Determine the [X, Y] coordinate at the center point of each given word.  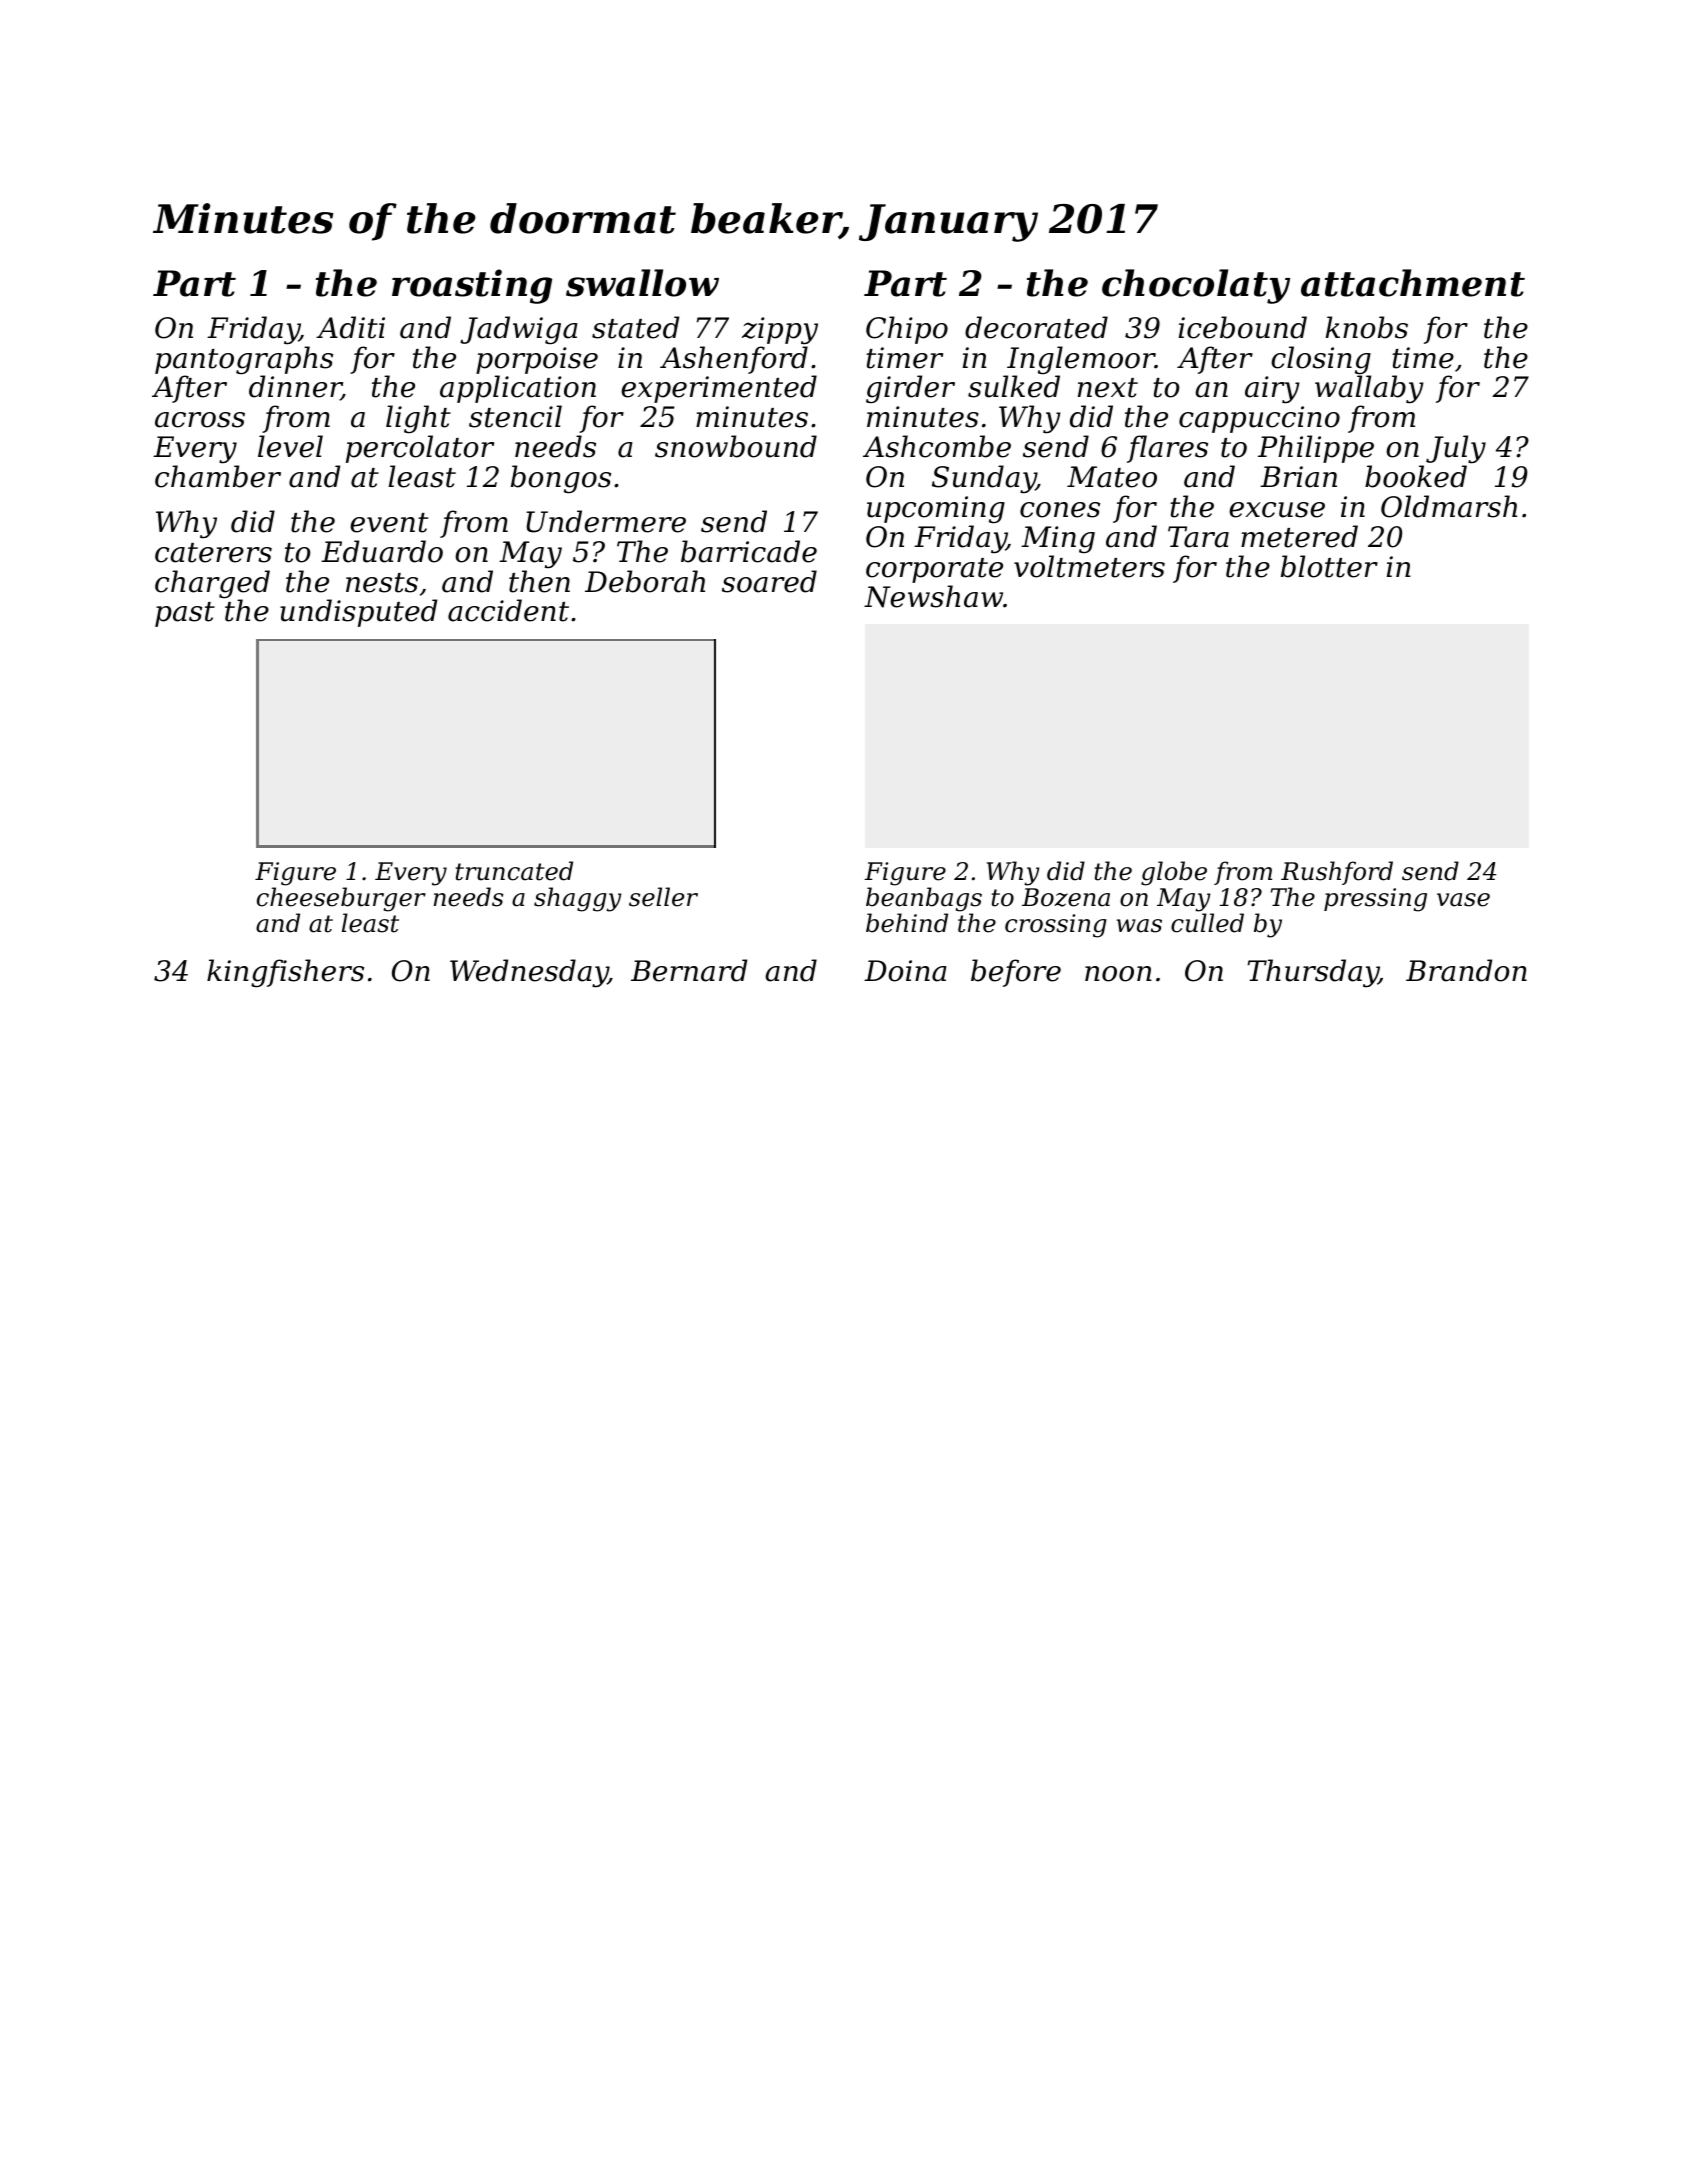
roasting [472, 286]
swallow [642, 283]
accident [508, 610]
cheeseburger [341, 899]
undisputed [358, 613]
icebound [1243, 327]
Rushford [1337, 873]
